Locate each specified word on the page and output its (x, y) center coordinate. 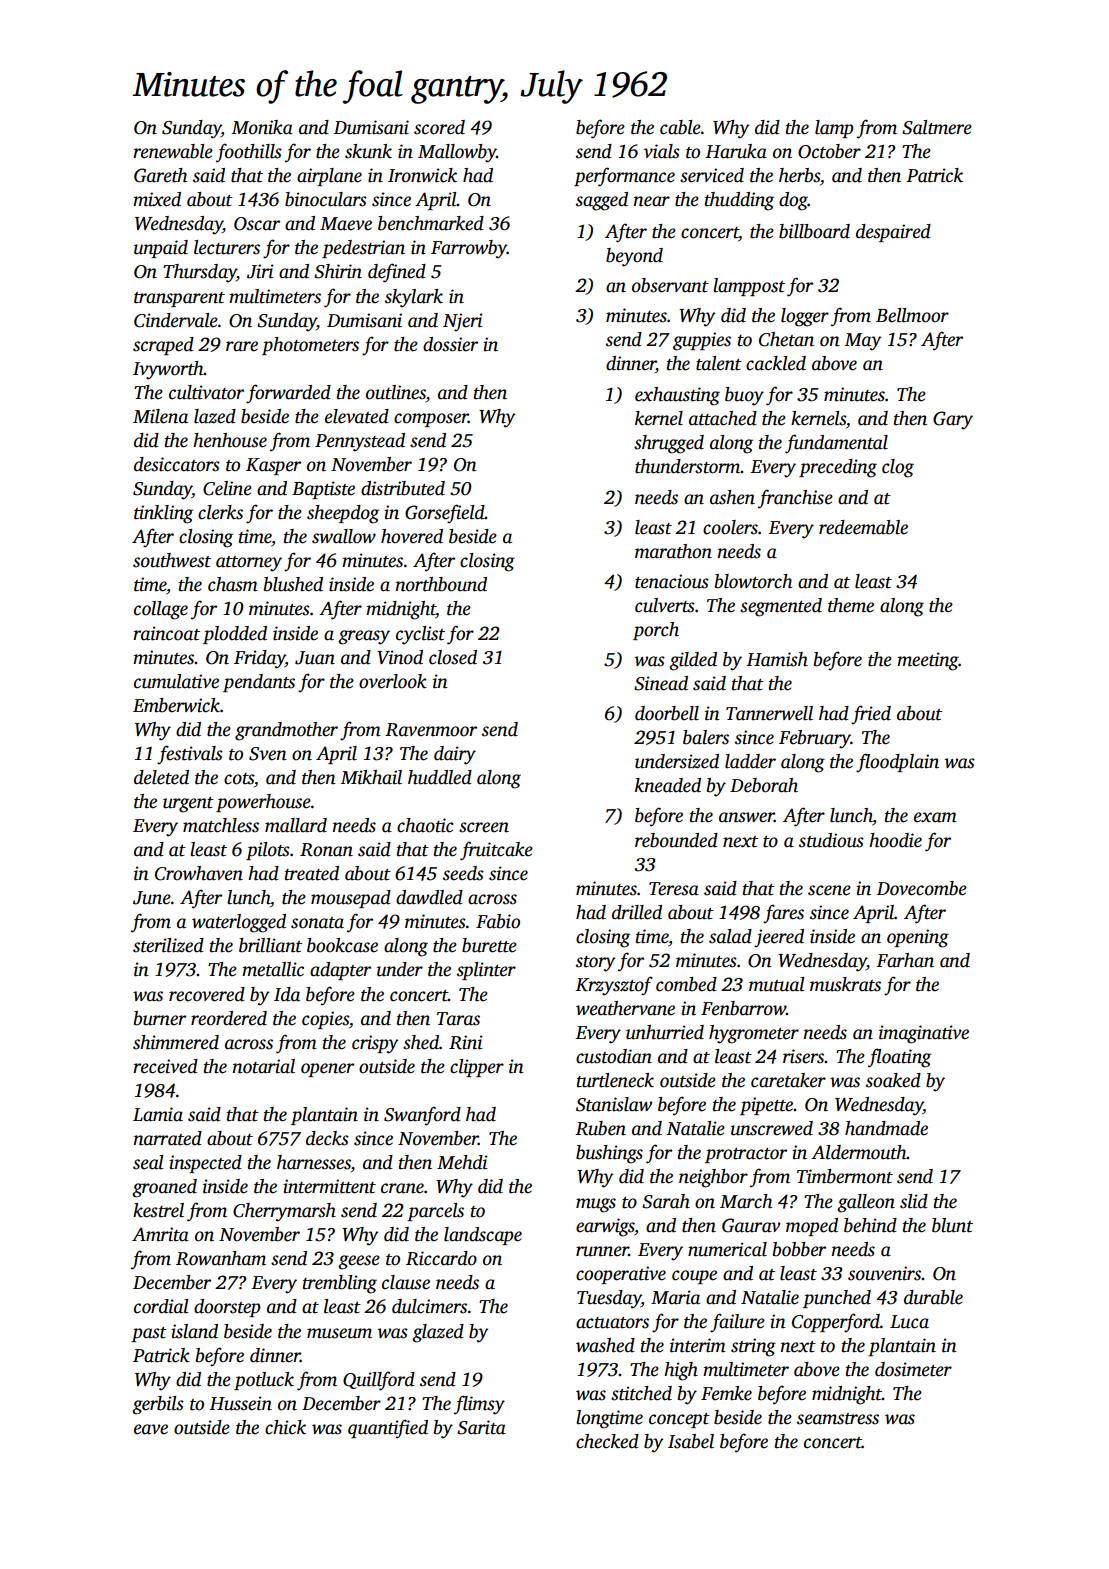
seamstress (838, 1419)
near (652, 201)
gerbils (158, 1405)
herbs (799, 175)
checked (607, 1441)
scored (439, 127)
